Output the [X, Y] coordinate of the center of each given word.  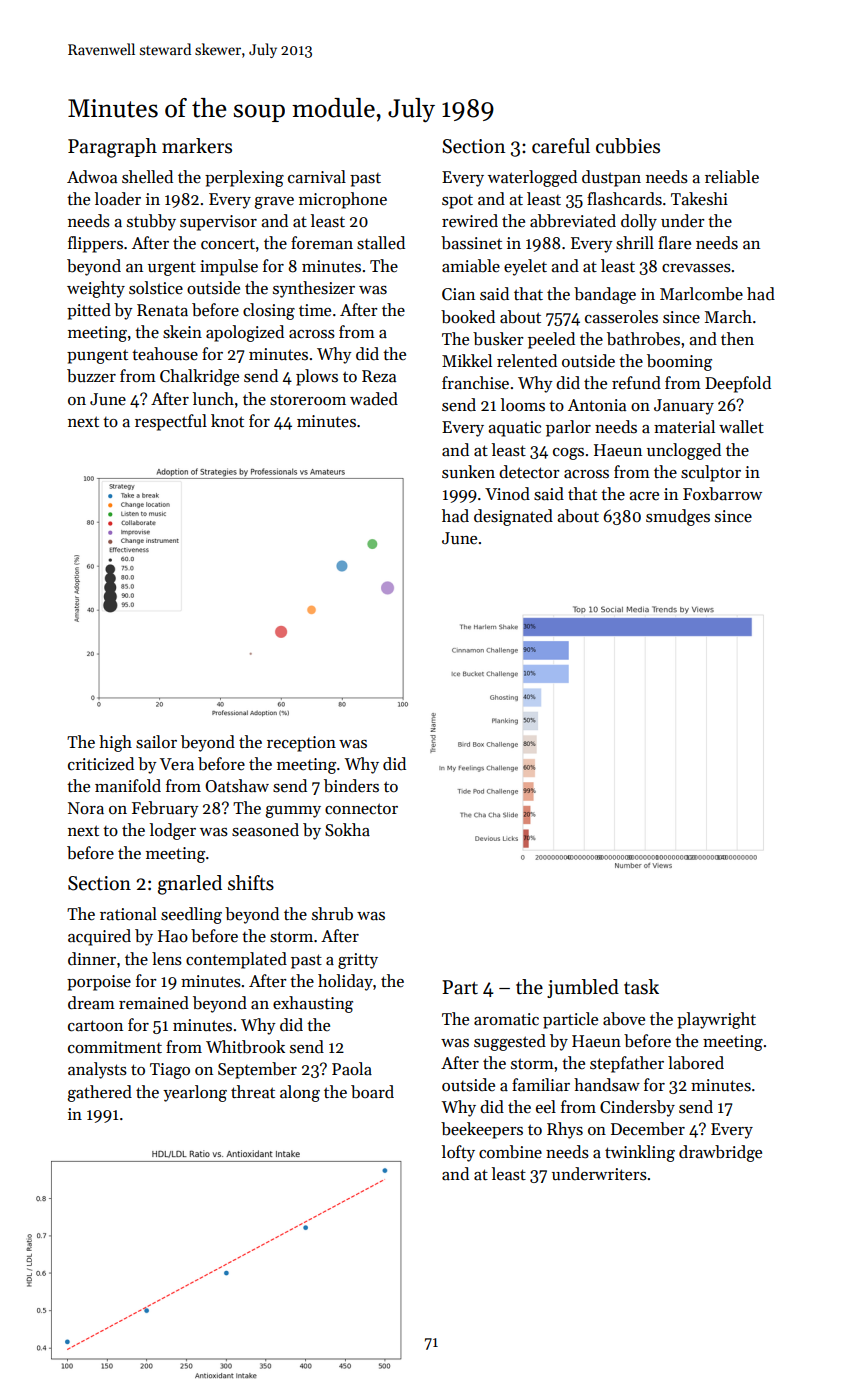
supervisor [218, 223]
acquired [99, 937]
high [115, 743]
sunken [468, 472]
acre [644, 496]
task [641, 987]
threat [253, 1092]
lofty [458, 1153]
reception [301, 744]
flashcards [624, 199]
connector [361, 809]
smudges [678, 517]
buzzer [91, 376]
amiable [471, 266]
